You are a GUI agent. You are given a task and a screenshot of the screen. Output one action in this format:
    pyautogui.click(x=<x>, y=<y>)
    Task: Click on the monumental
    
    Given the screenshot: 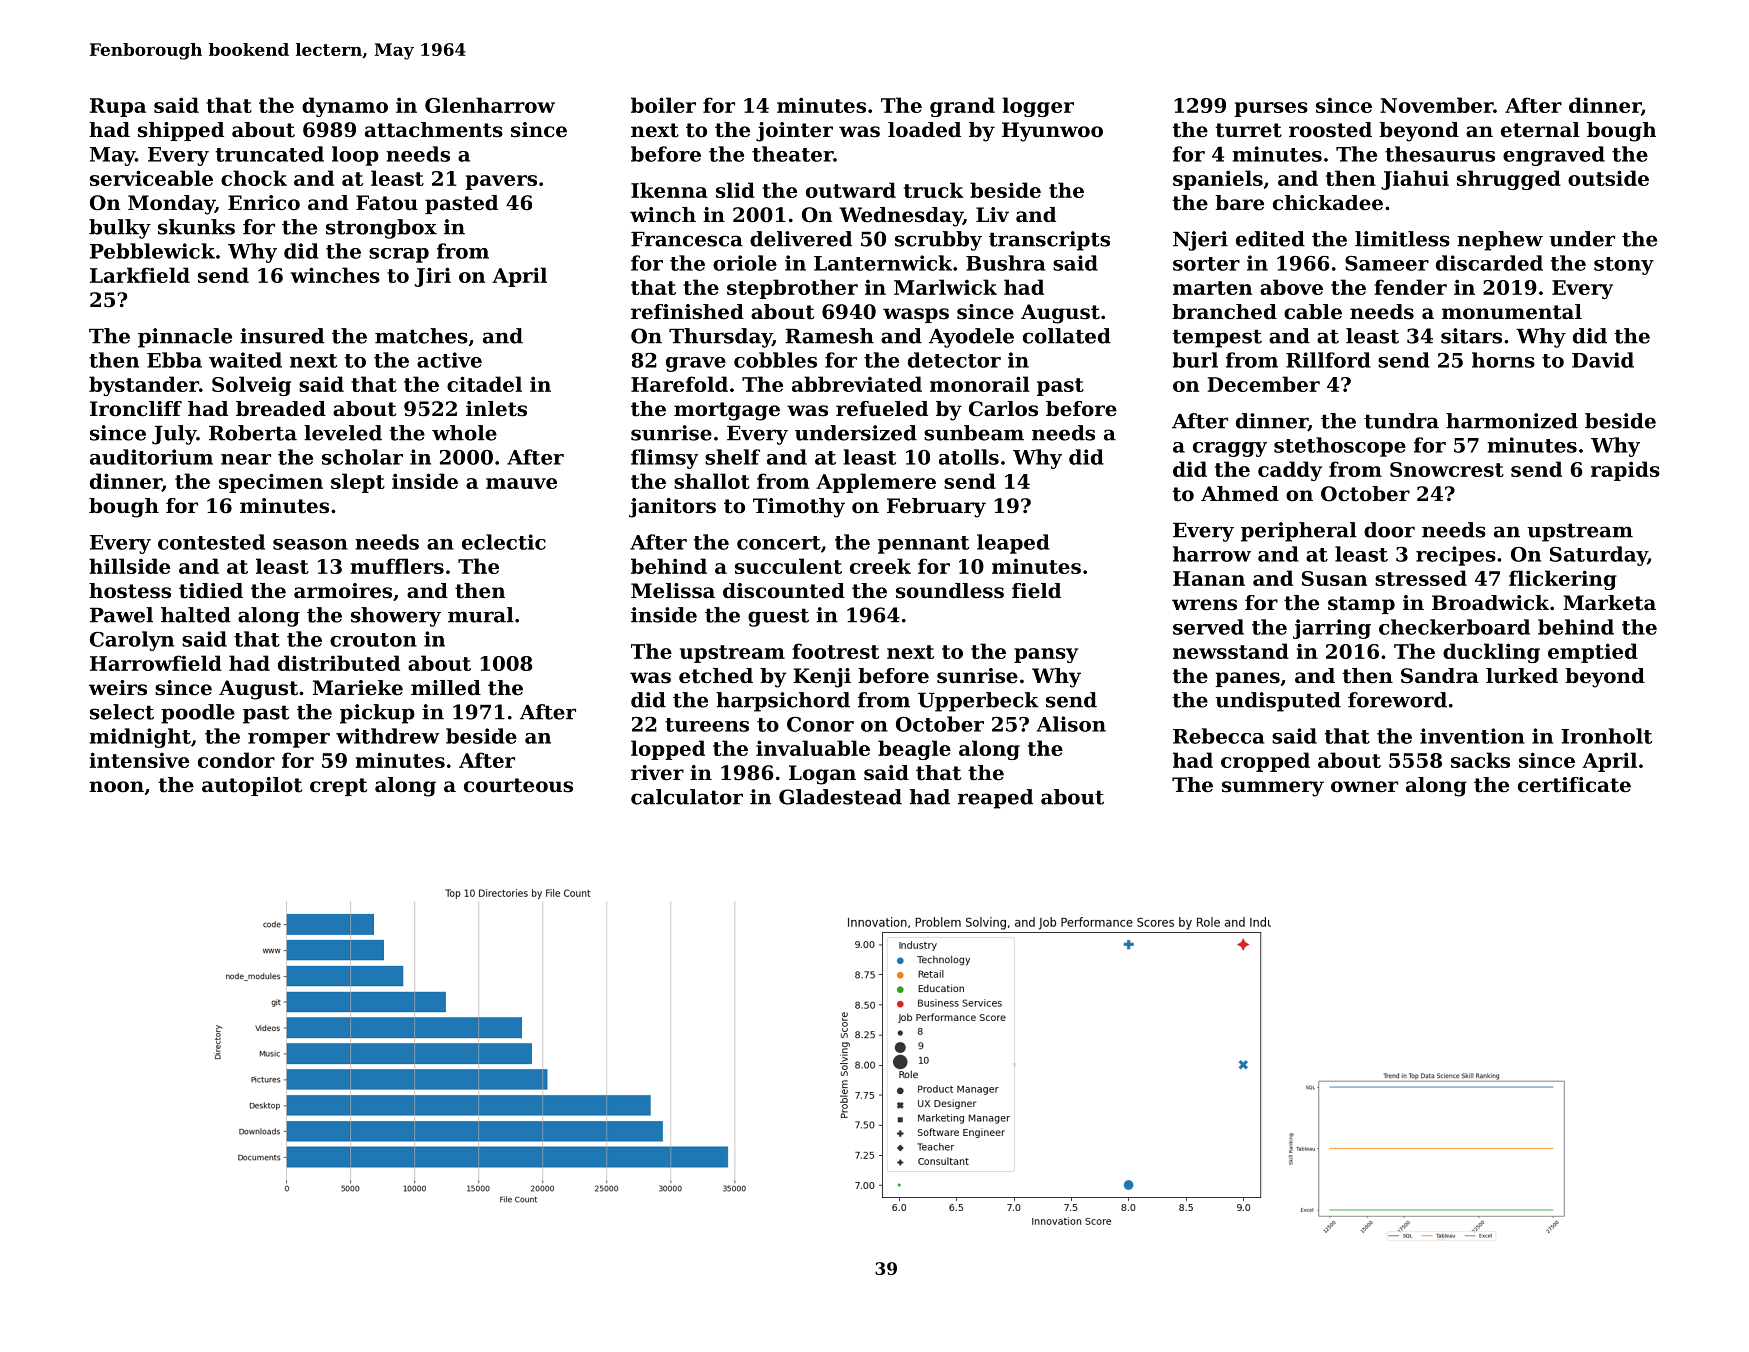 What is the action you would take?
    pyautogui.click(x=1512, y=312)
